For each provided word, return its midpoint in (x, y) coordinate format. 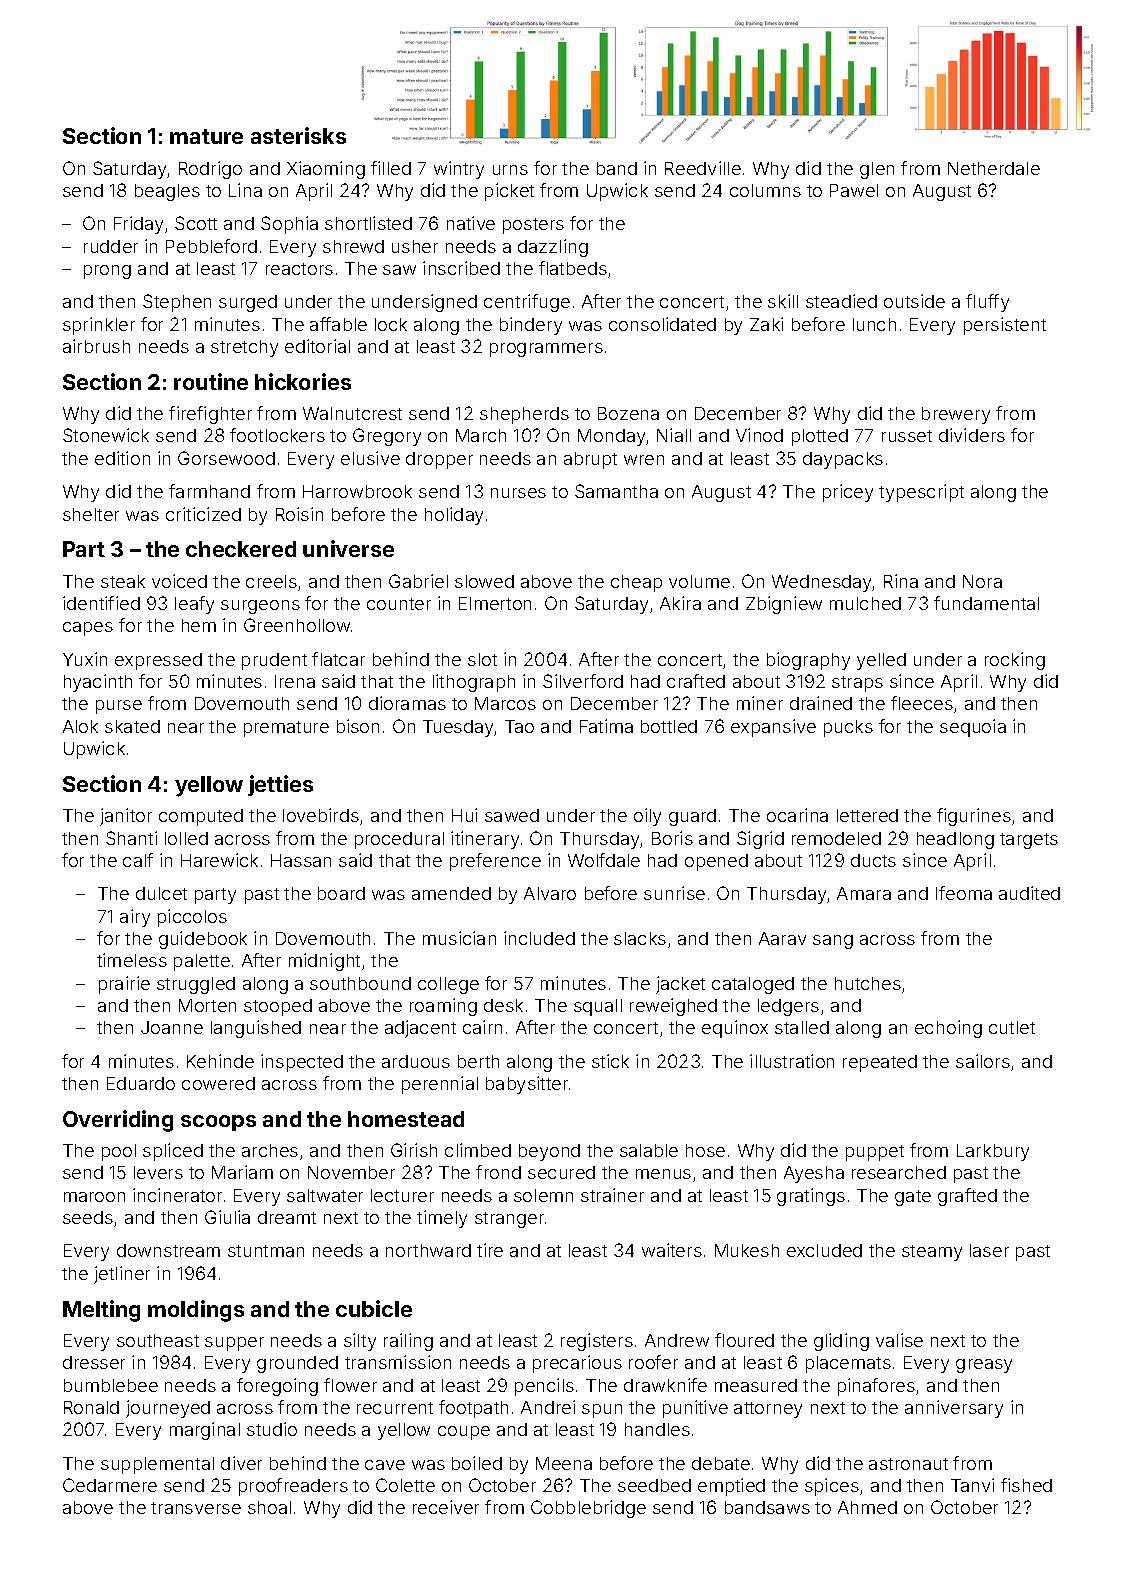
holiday (454, 516)
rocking (1015, 661)
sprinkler (99, 326)
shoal (269, 1507)
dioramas (407, 703)
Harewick (219, 860)
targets (1029, 841)
